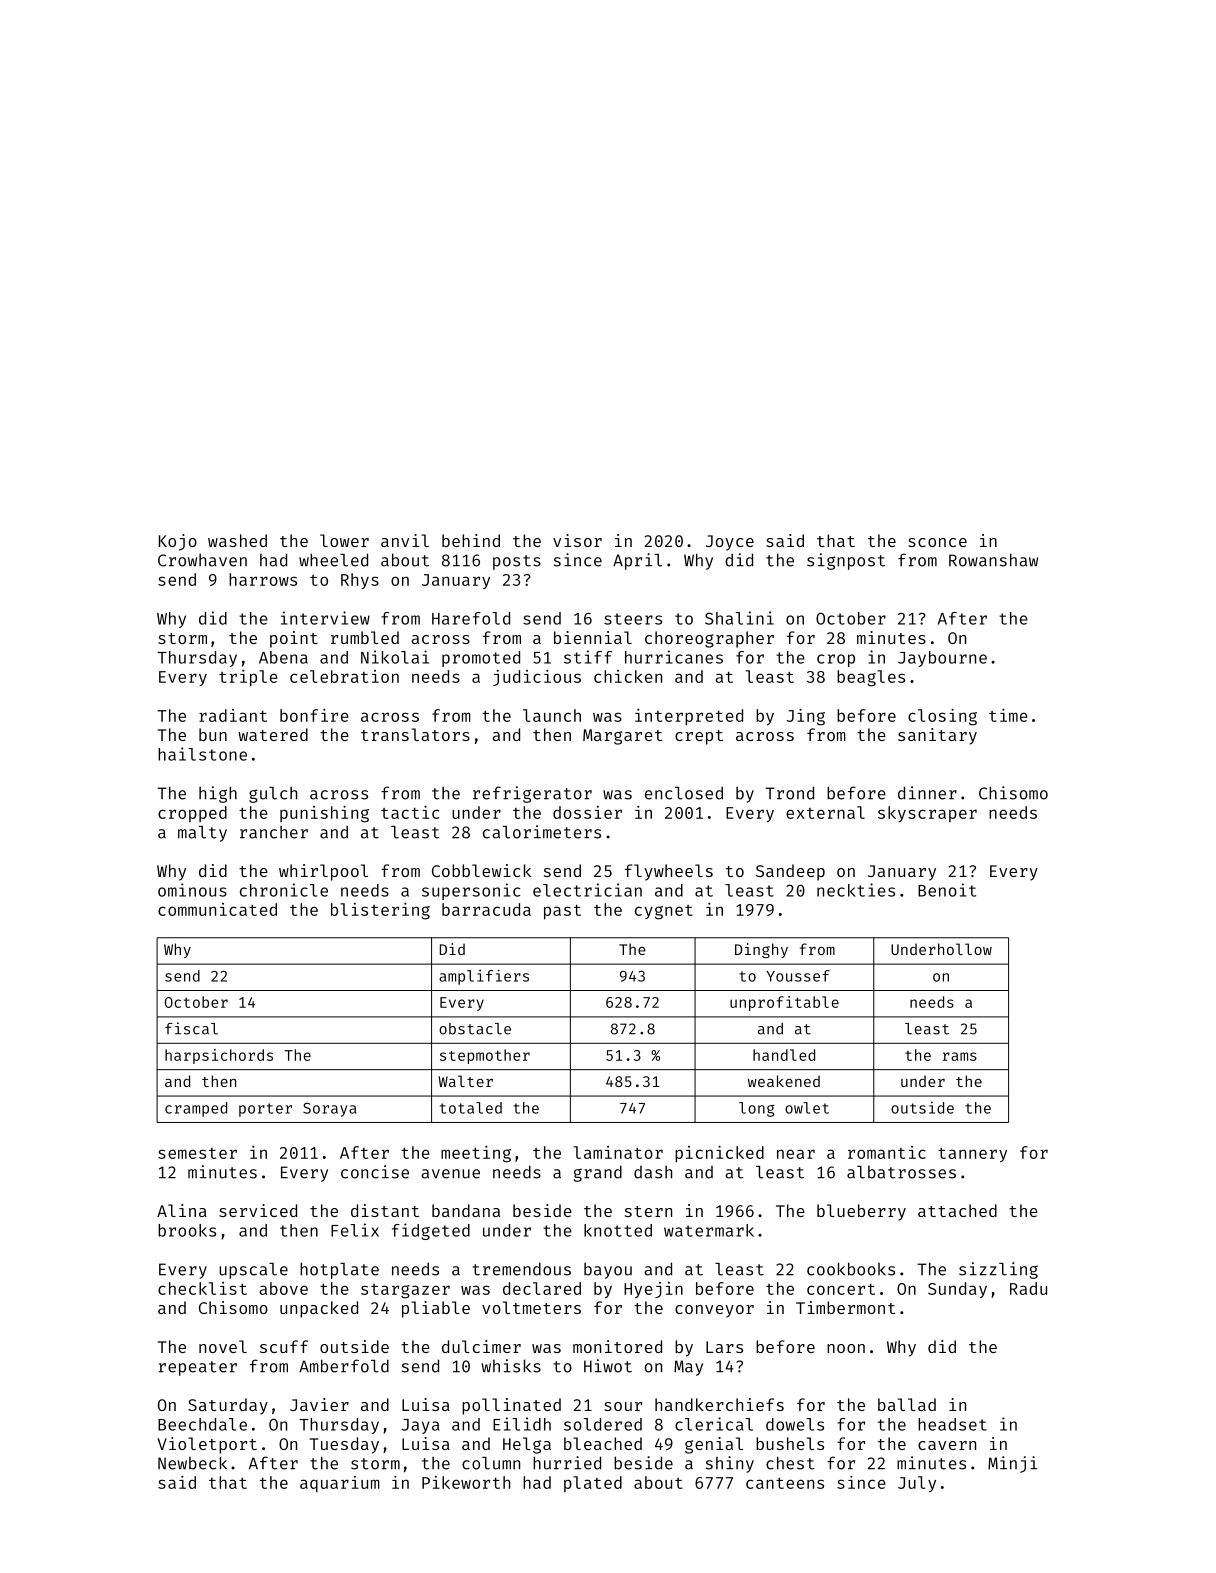  Describe the element at coordinates (202, 834) in the screenshot. I see `malty` at that location.
